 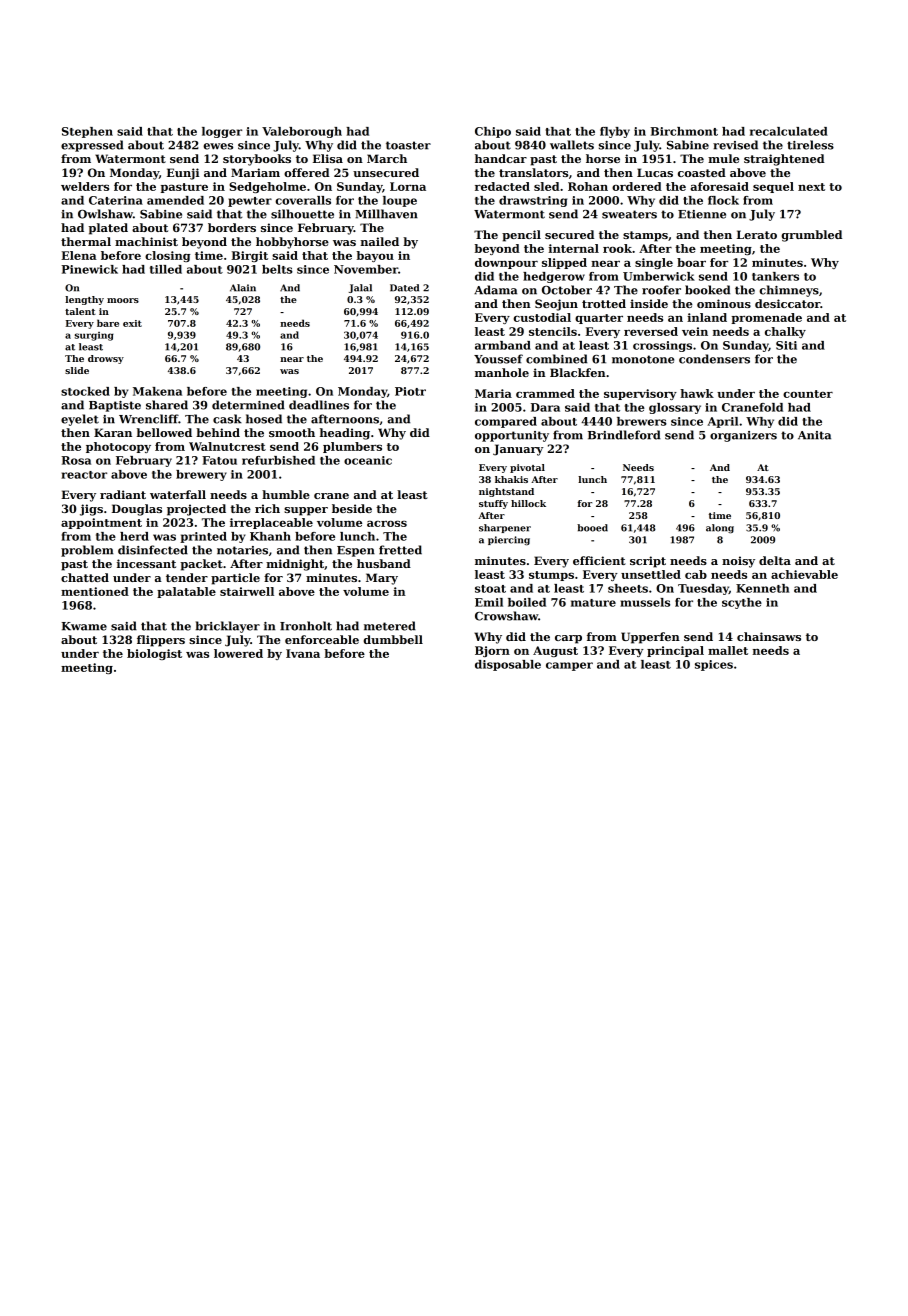 What do you see at coordinates (775, 560) in the image?
I see `delta` at bounding box center [775, 560].
